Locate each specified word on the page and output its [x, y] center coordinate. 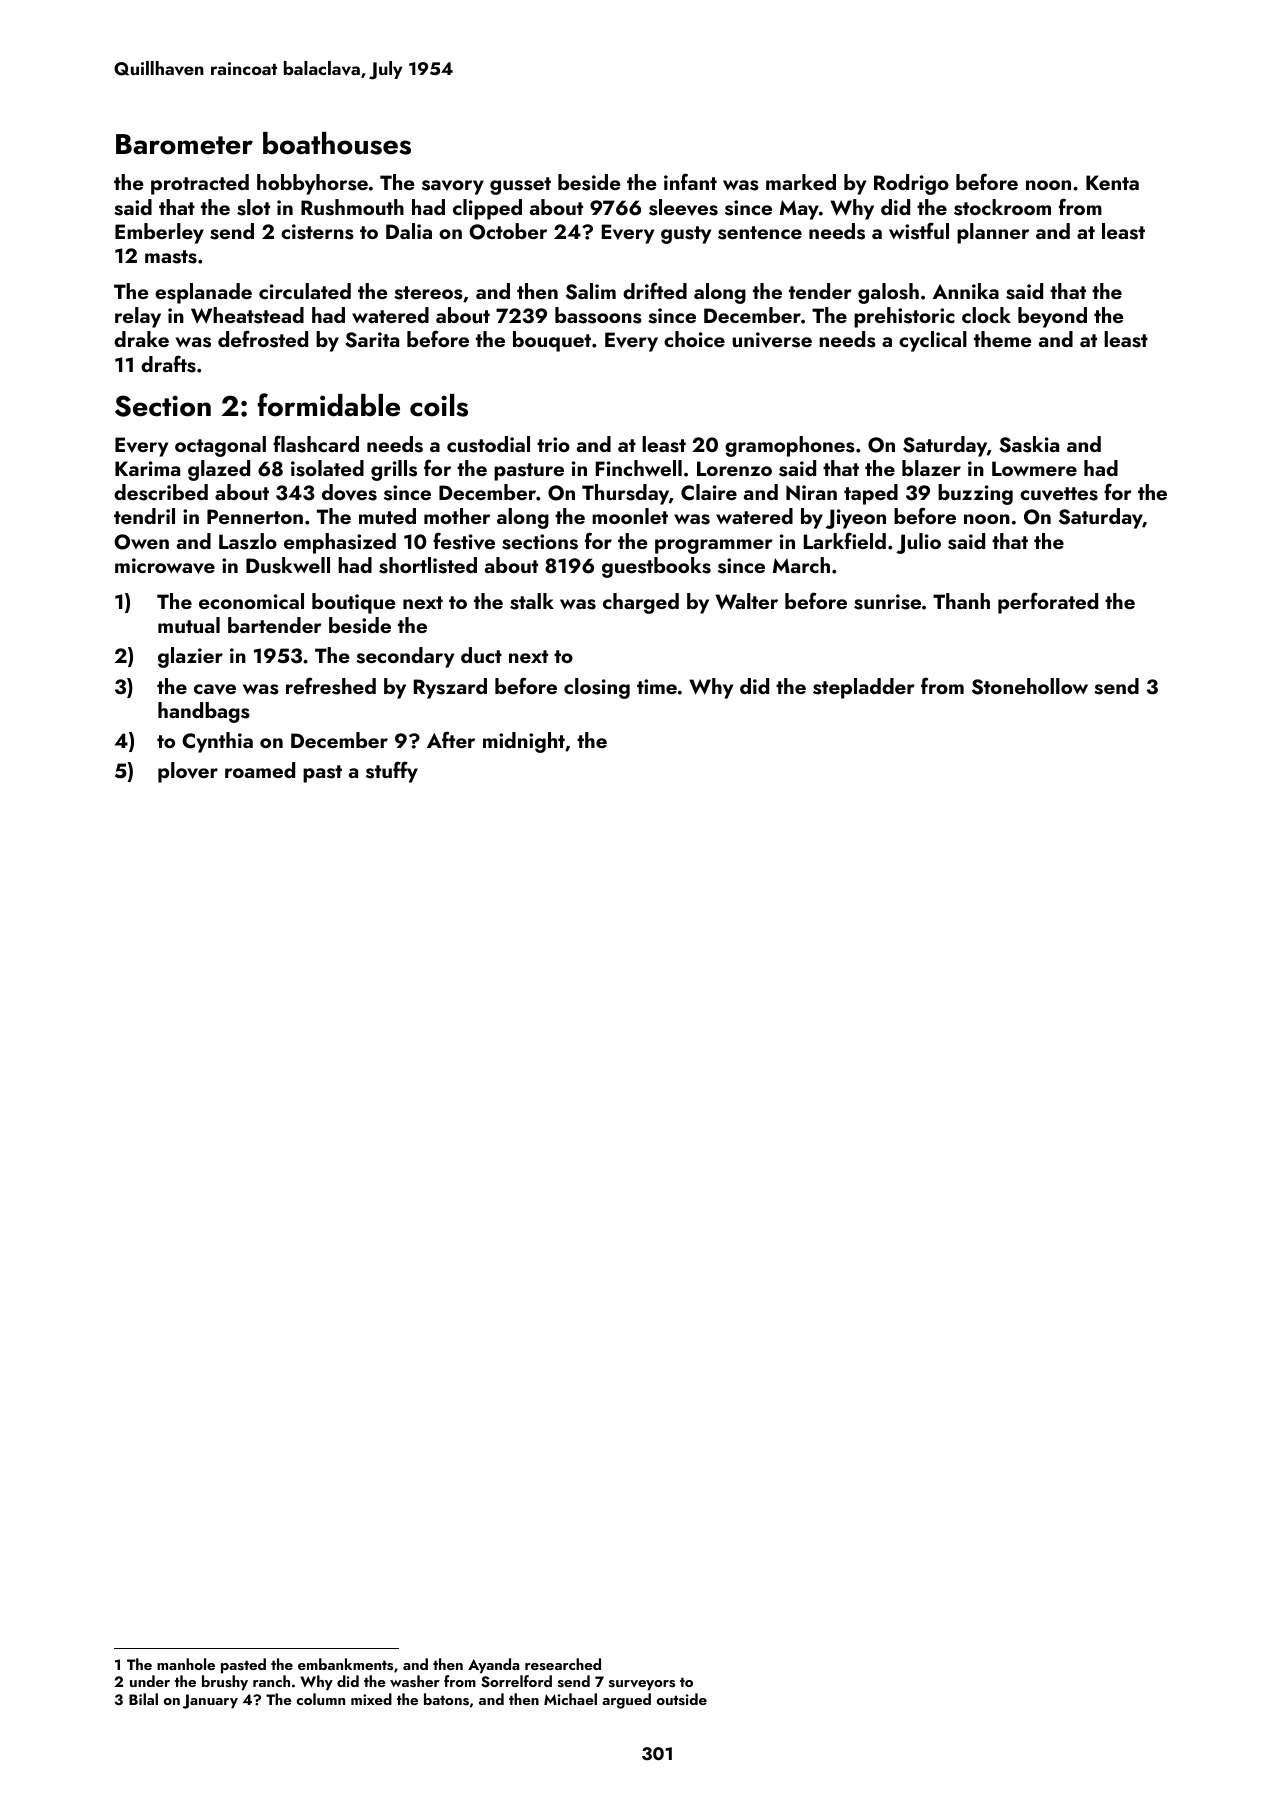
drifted [655, 290]
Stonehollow [1030, 686]
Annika [965, 291]
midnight [524, 742]
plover [188, 772]
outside [681, 1699]
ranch [271, 1681]
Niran [811, 493]
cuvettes [1059, 494]
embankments [345, 1664]
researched [563, 1664]
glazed [219, 470]
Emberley [159, 233]
